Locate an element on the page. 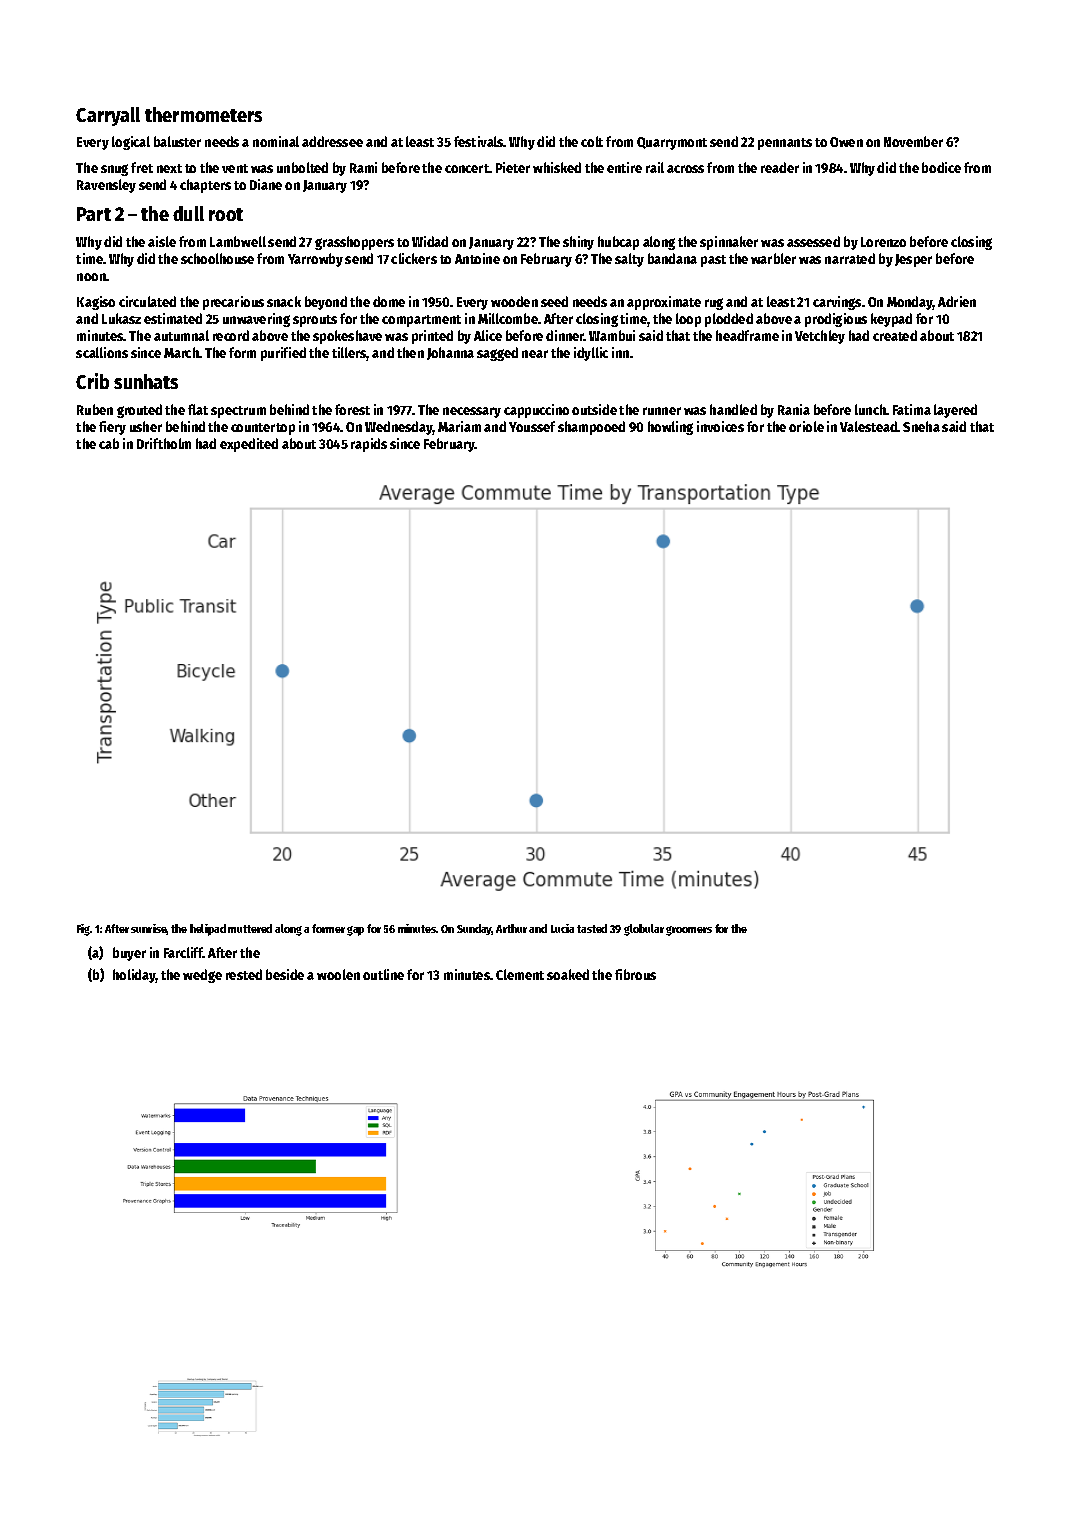  fibrous is located at coordinates (635, 974).
